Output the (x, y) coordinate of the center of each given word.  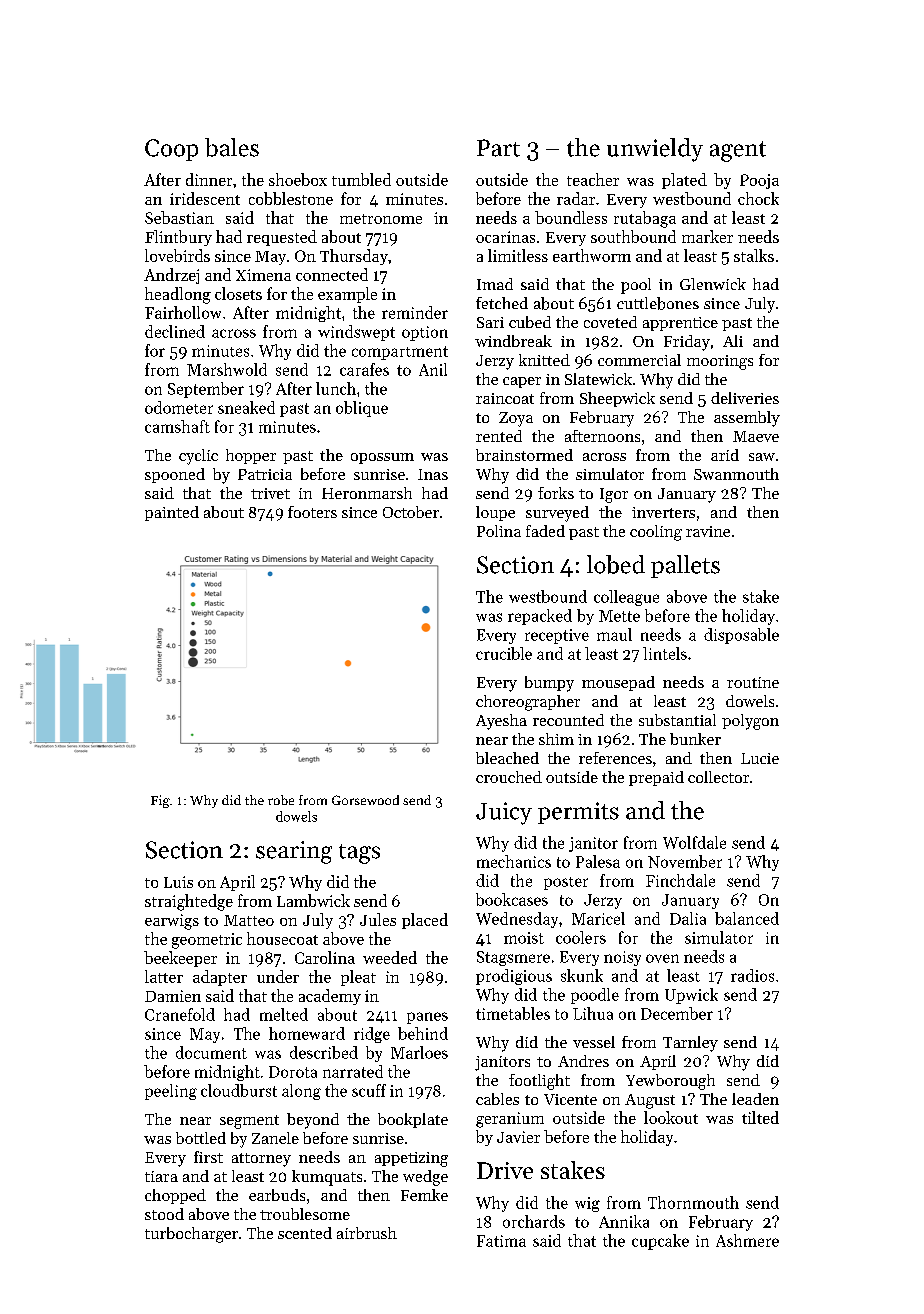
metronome (381, 219)
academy (330, 997)
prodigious (514, 977)
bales (232, 147)
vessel (594, 1042)
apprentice (680, 324)
